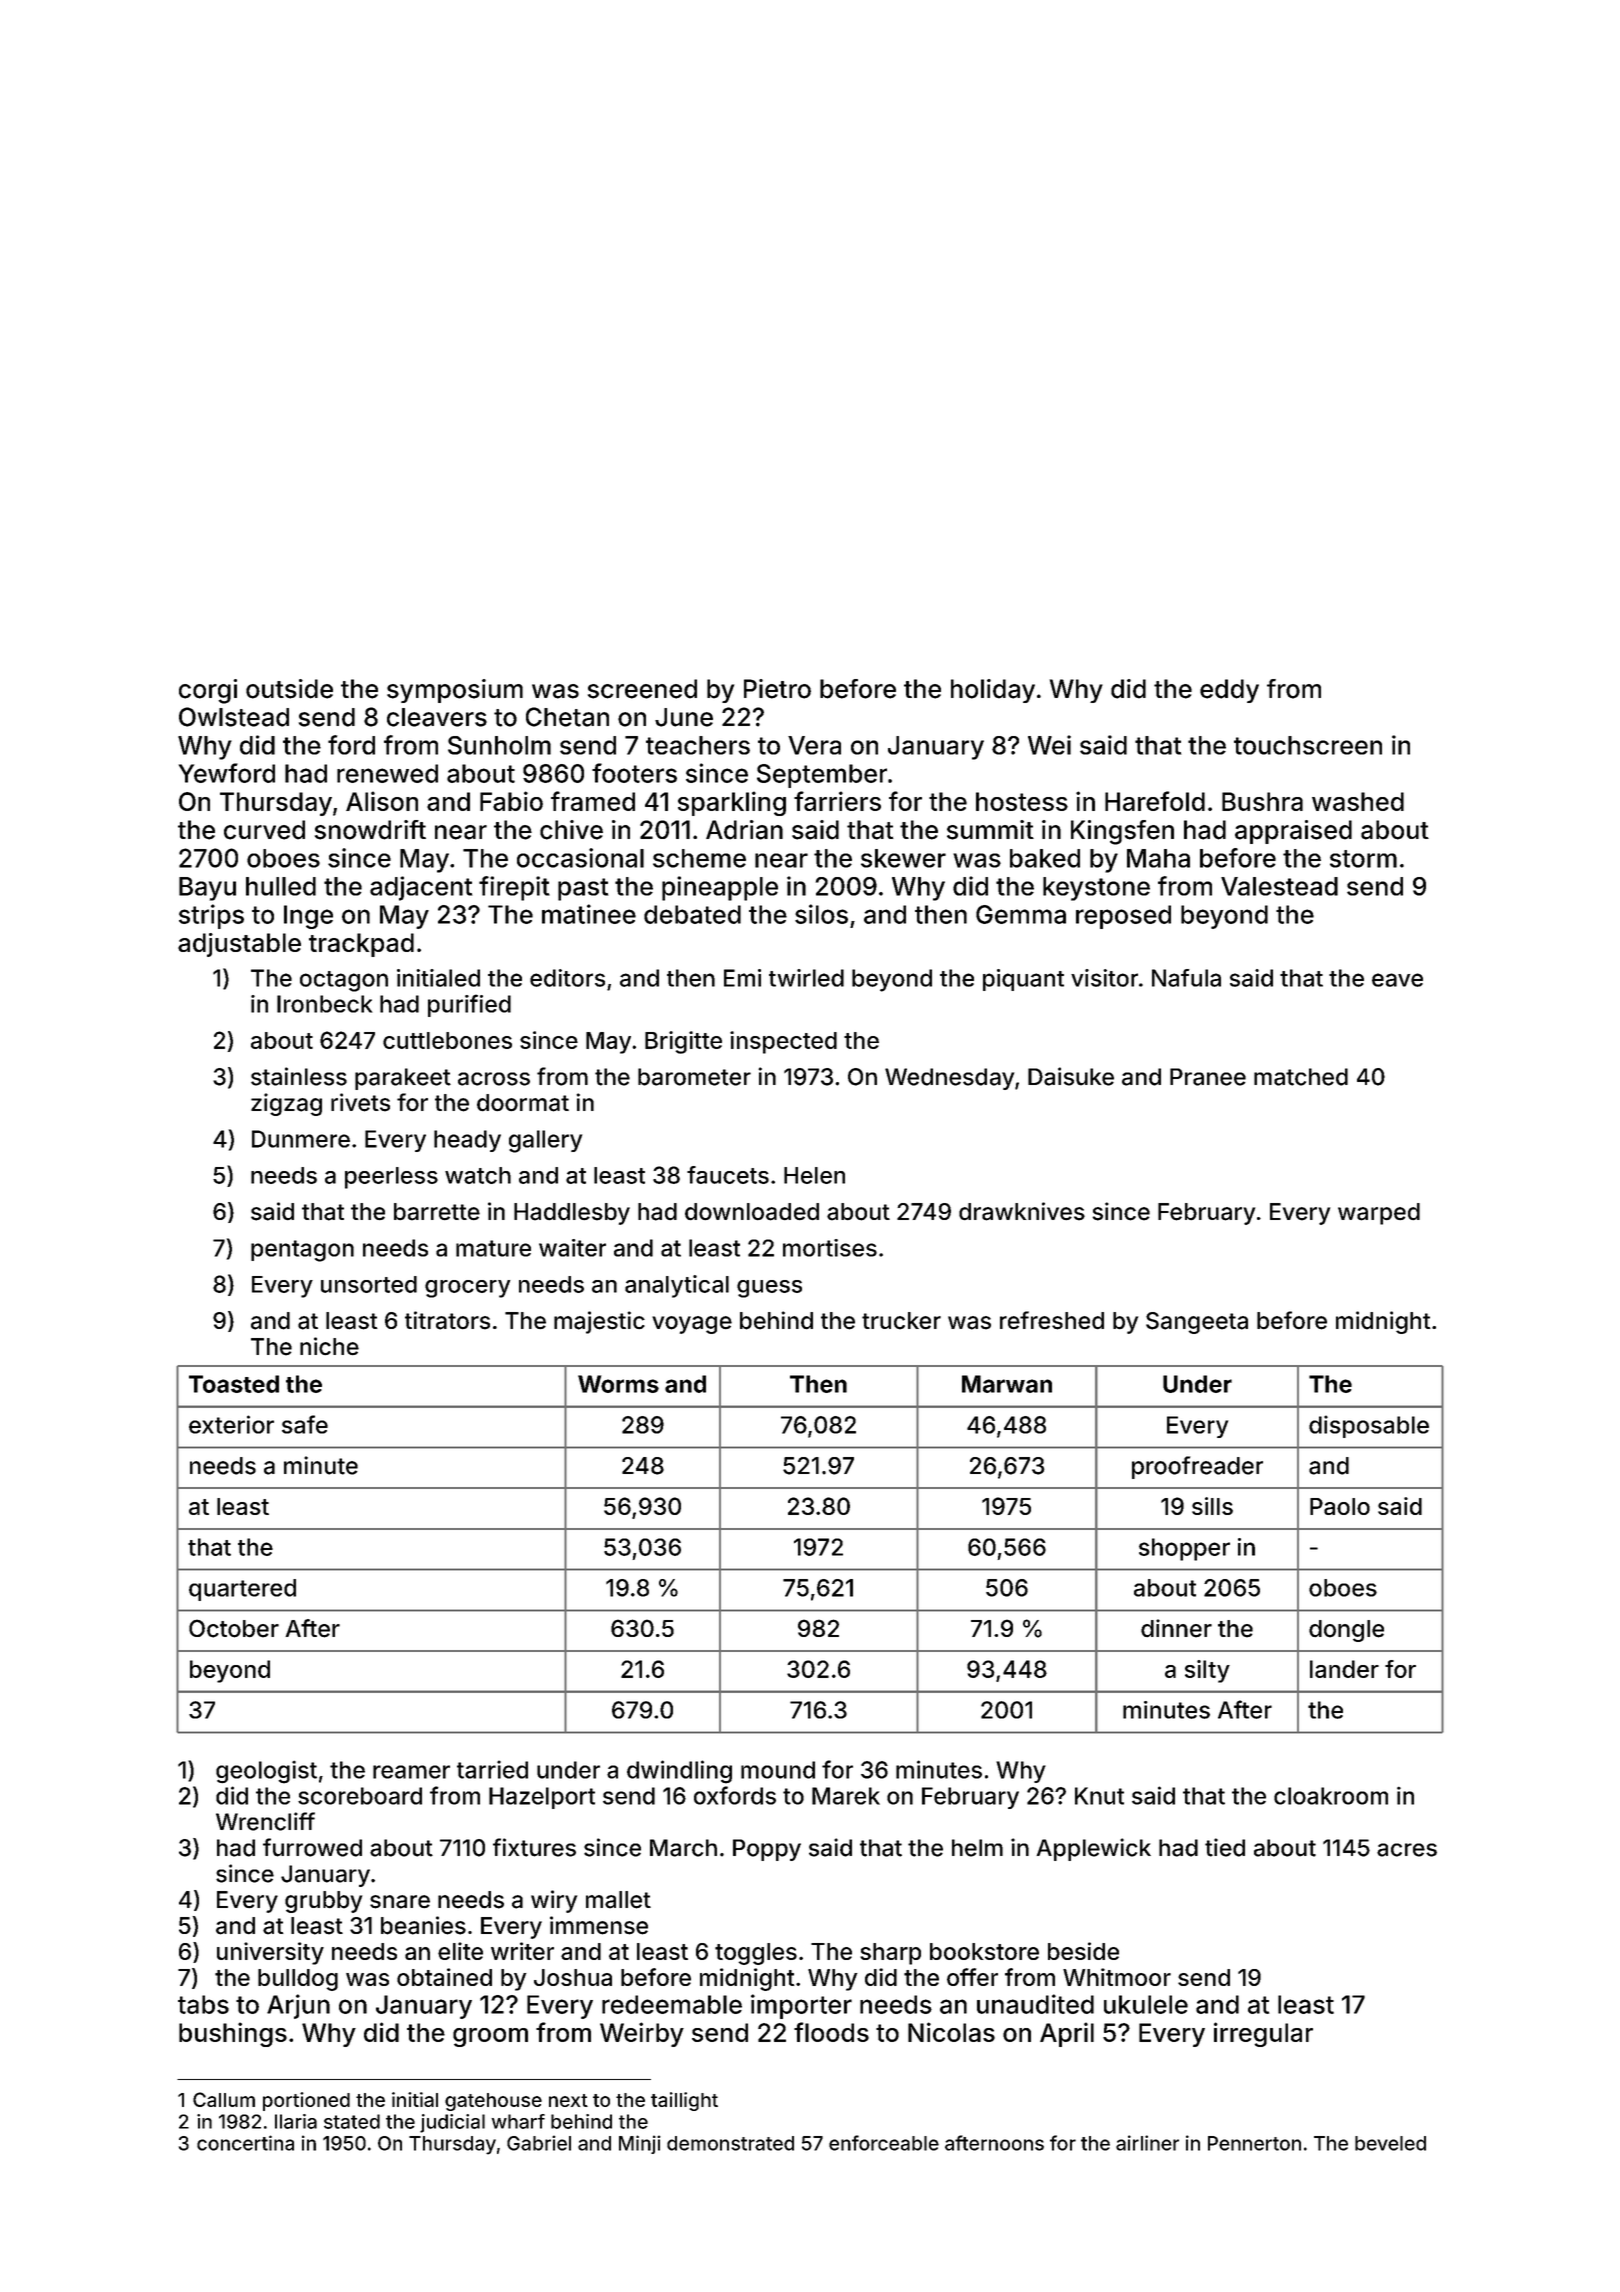 The width and height of the page is (1620, 2292). Describe the element at coordinates (1229, 691) in the page. I see `eddy` at that location.
